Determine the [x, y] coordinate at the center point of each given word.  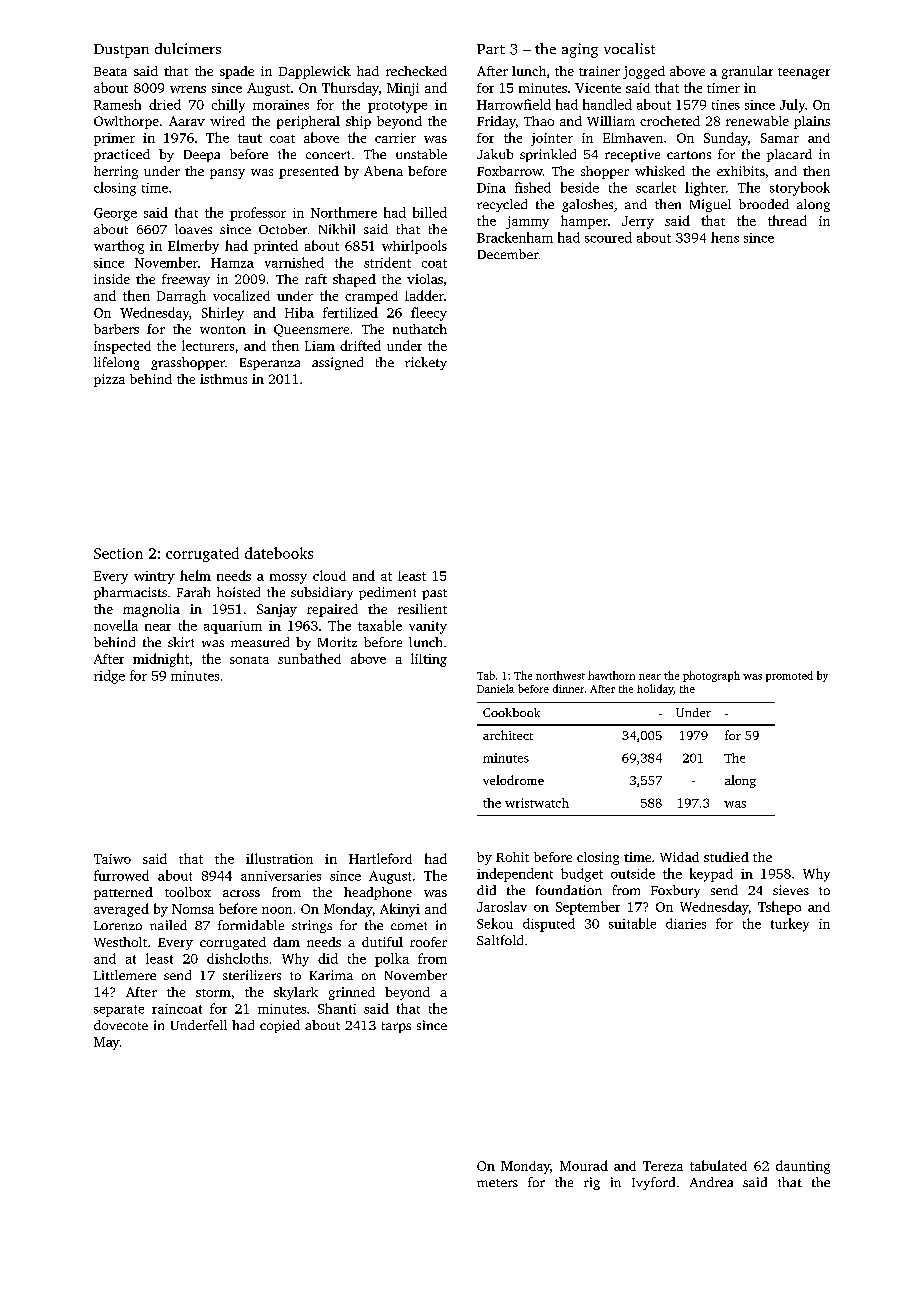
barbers [116, 329]
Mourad [584, 1165]
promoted [789, 676]
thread [787, 220]
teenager [804, 73]
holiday [655, 689]
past [434, 594]
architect [508, 735]
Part [491, 49]
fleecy [429, 314]
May [107, 1043]
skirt [181, 642]
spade [237, 72]
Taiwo [112, 859]
